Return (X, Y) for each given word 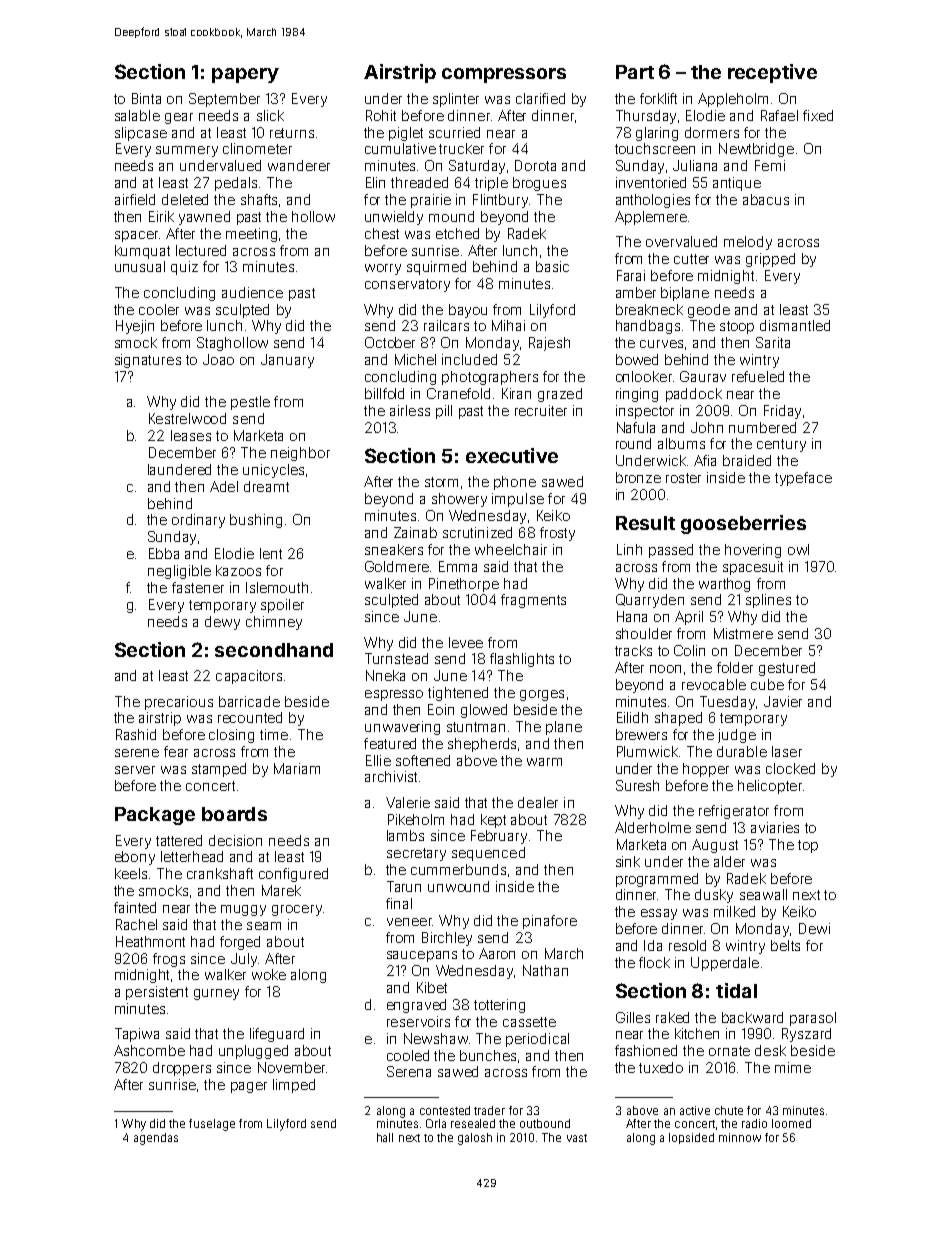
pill (444, 412)
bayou (468, 311)
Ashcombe (149, 1050)
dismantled (795, 325)
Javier (783, 701)
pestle (250, 403)
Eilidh (632, 717)
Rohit (381, 115)
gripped (770, 260)
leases (191, 435)
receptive (772, 73)
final (399, 903)
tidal (736, 990)
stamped (219, 770)
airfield (135, 199)
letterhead (192, 856)
